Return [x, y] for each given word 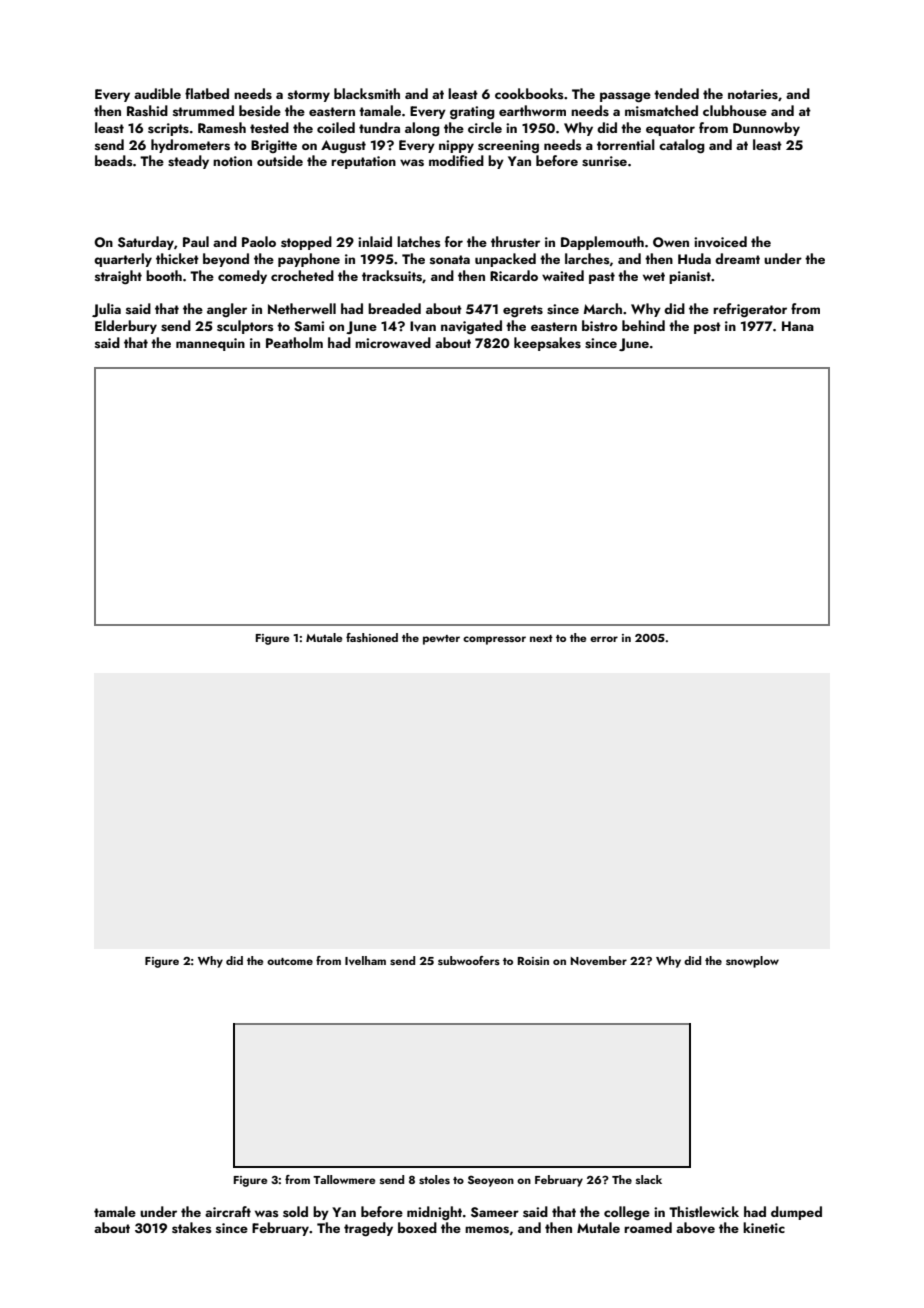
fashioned [372, 637]
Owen [671, 242]
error [604, 639]
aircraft [228, 1211]
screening [508, 147]
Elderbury [126, 327]
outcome [290, 961]
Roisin [533, 961]
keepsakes [547, 344]
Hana [798, 326]
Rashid [147, 111]
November [599, 960]
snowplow [752, 962]
